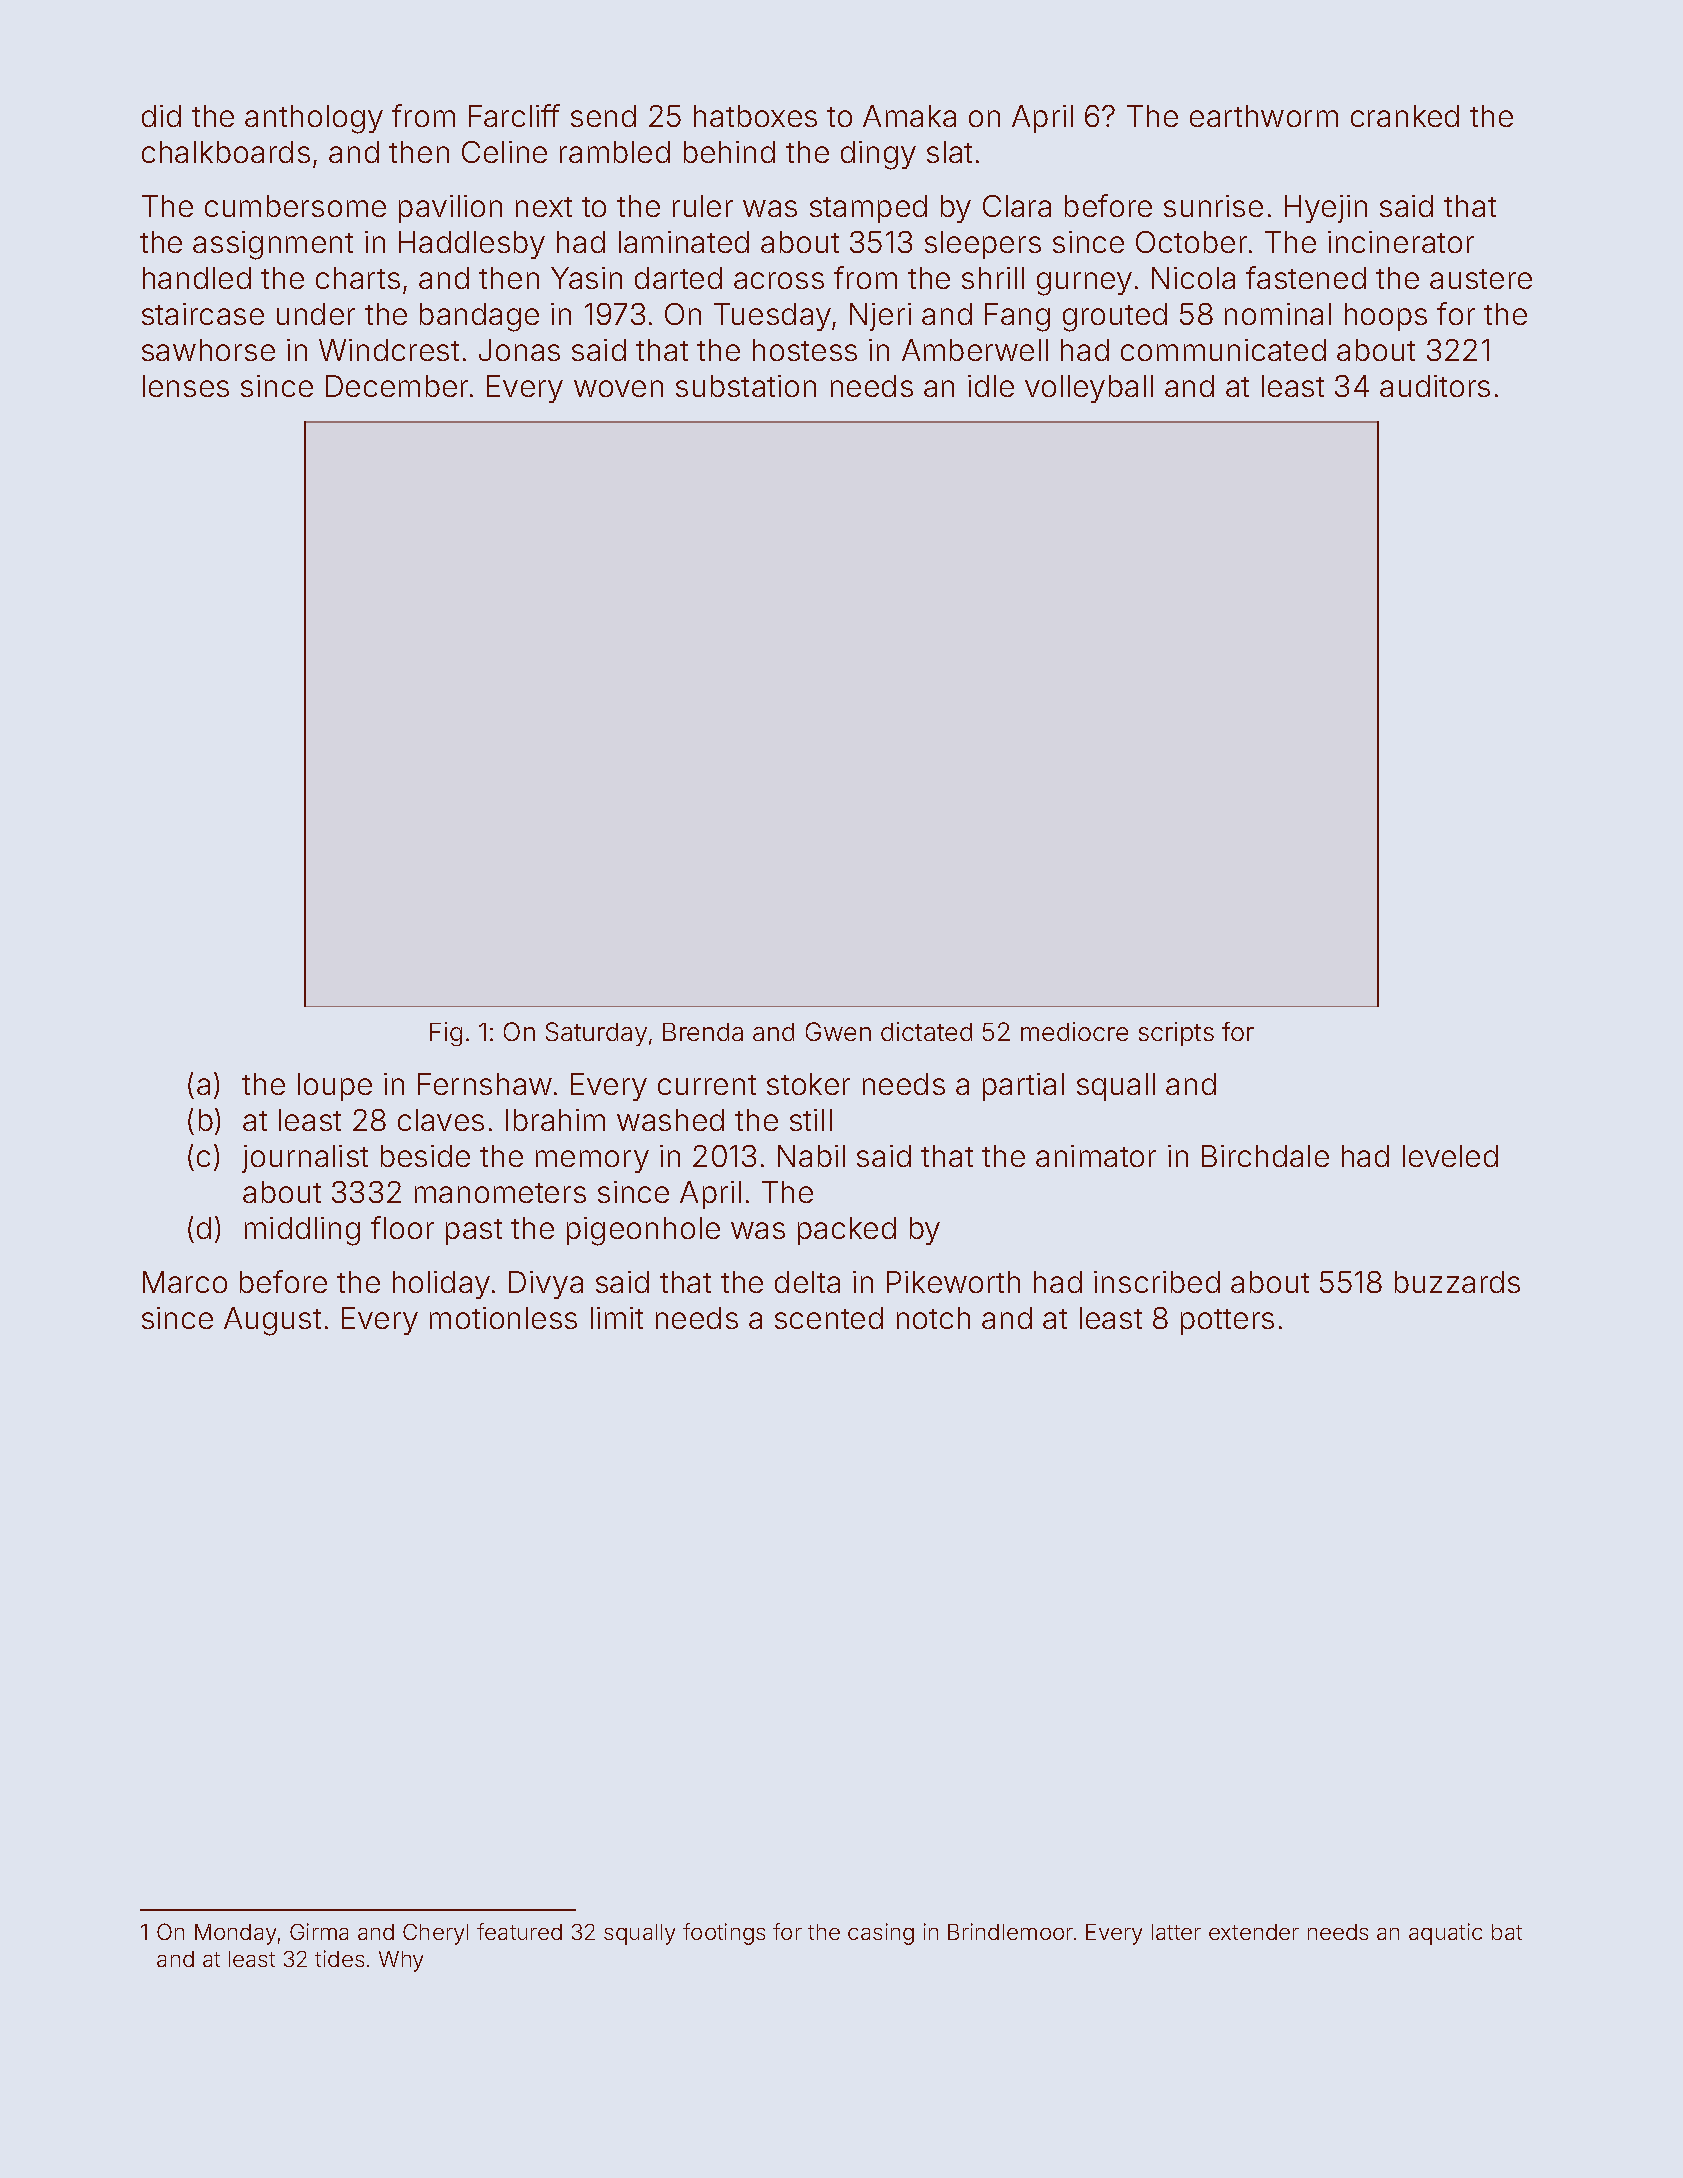  Describe the element at coordinates (1223, 350) in the document. I see `communicated` at that location.
